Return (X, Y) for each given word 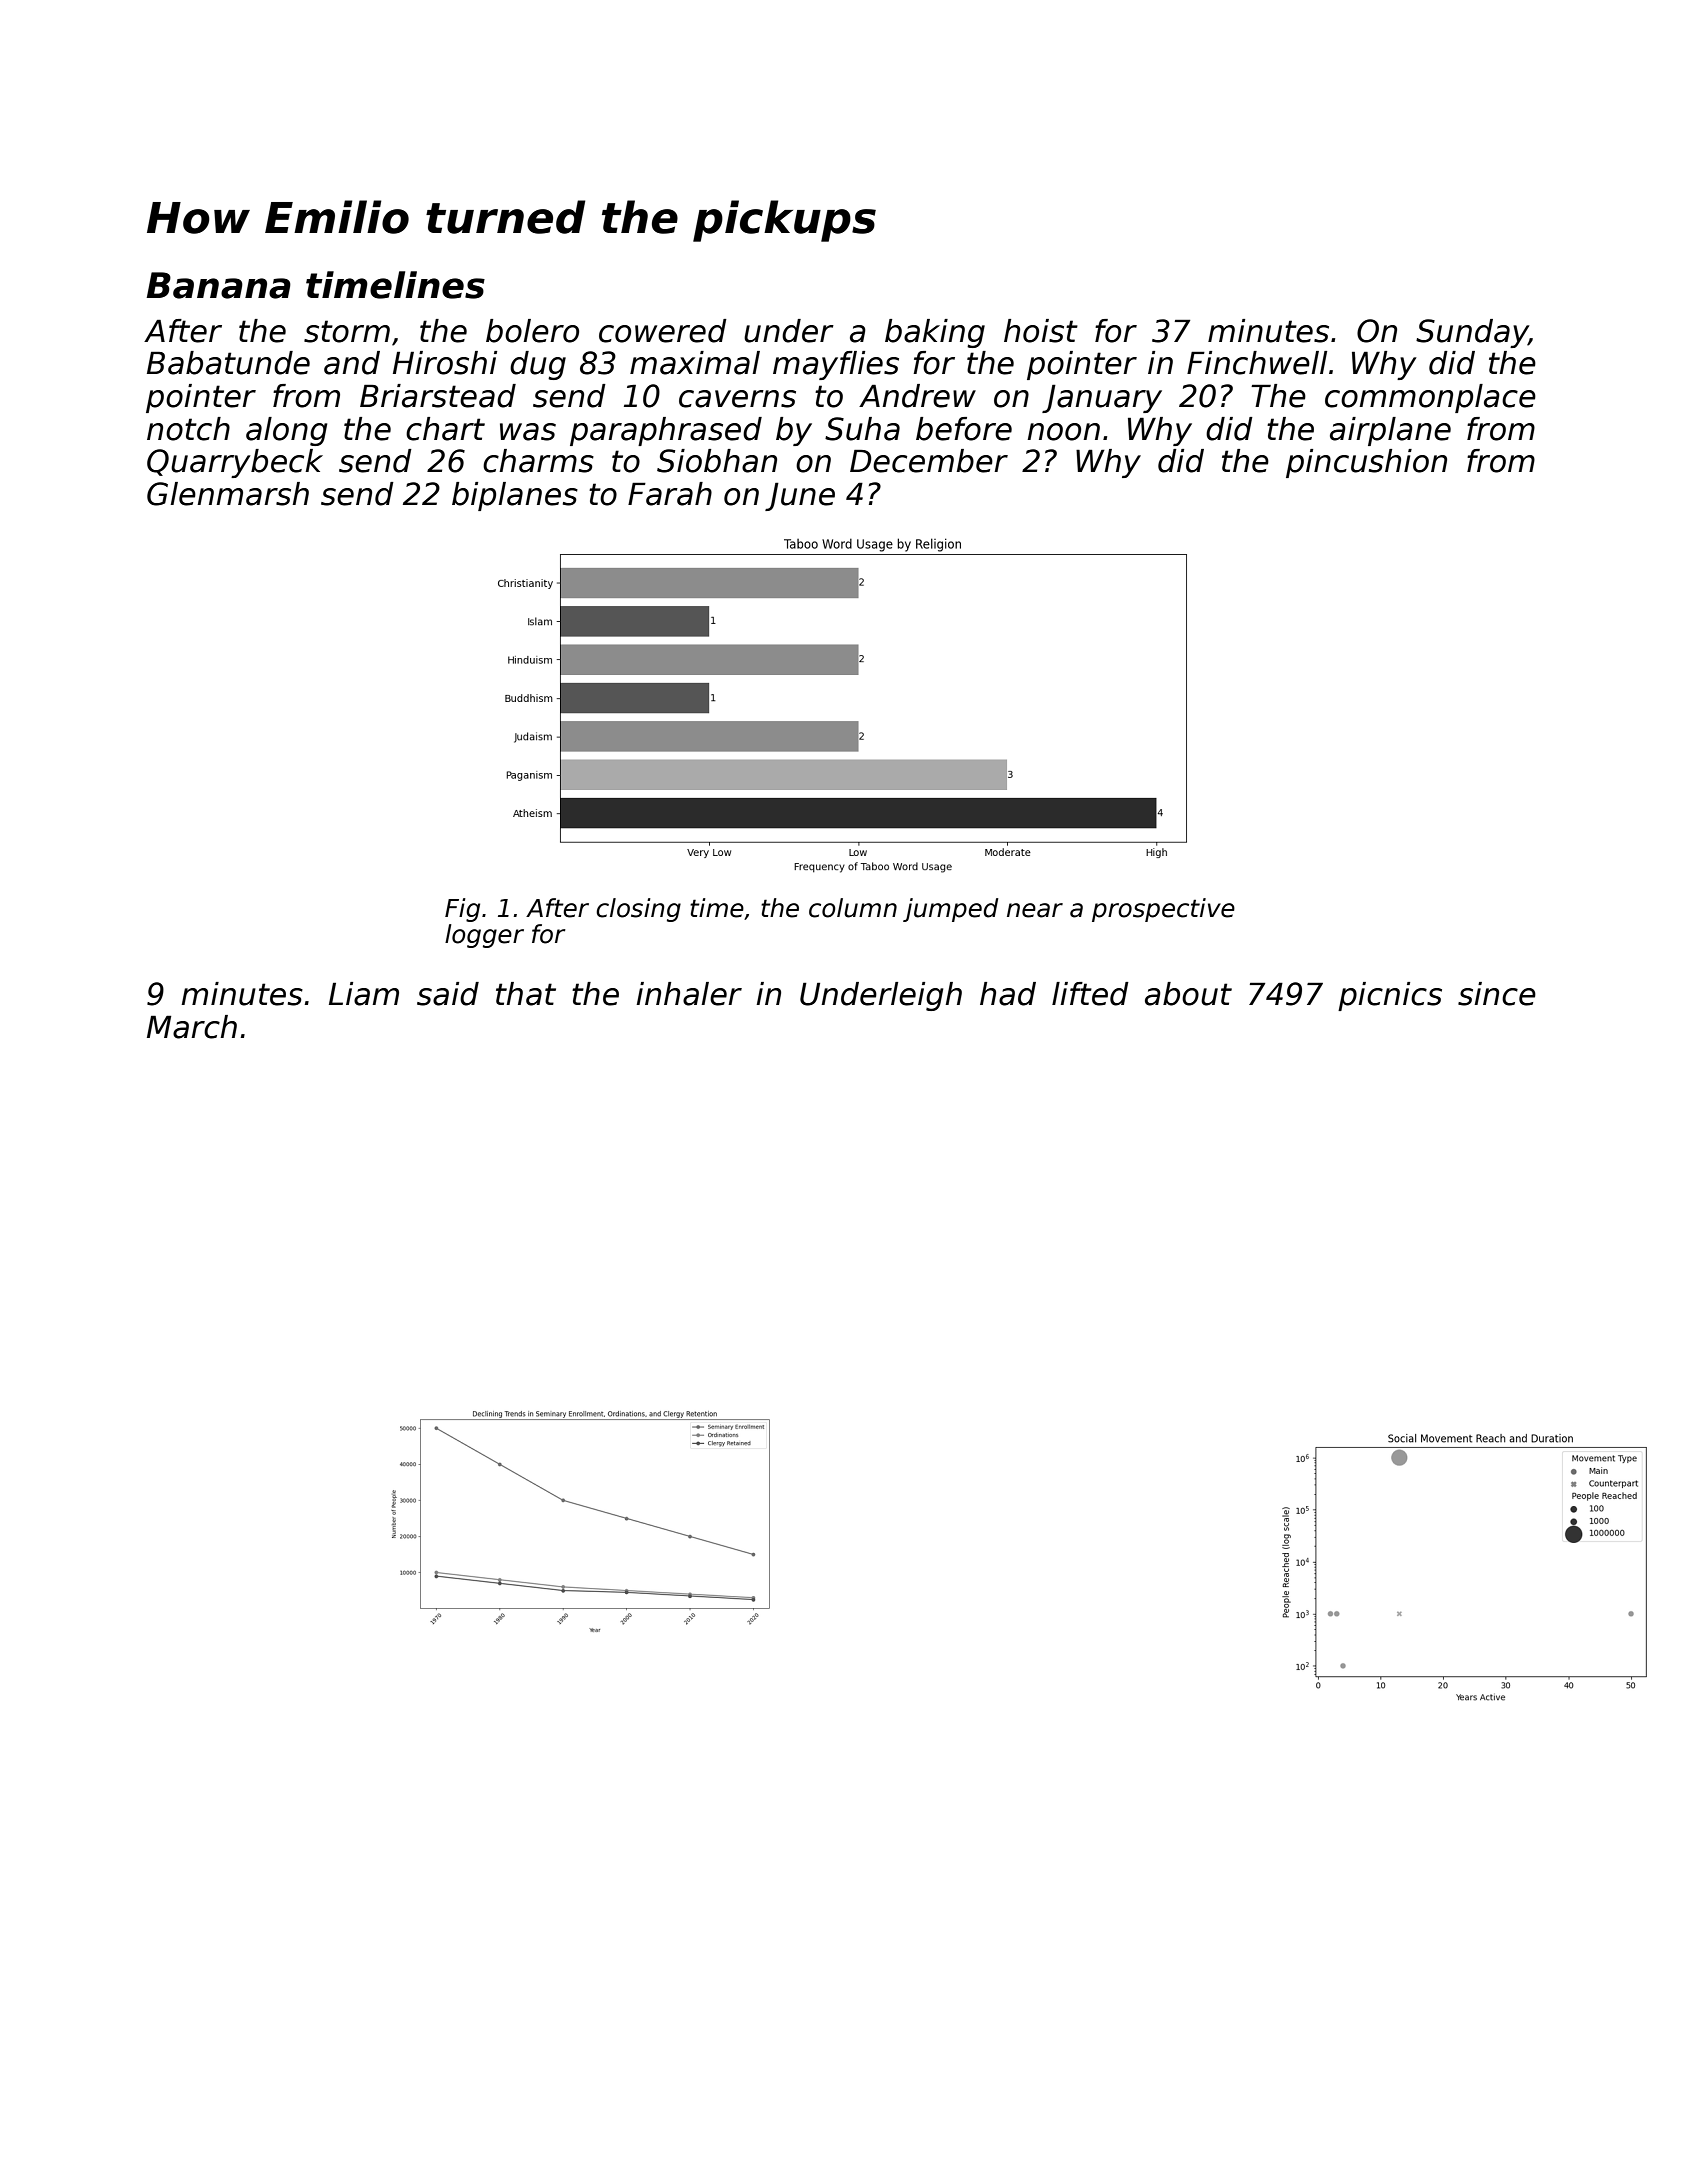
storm (347, 331)
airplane (1390, 431)
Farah (670, 494)
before (964, 429)
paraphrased (666, 431)
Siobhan (717, 461)
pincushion (1366, 463)
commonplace (1430, 398)
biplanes (515, 496)
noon (1063, 432)
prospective (1163, 910)
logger (484, 936)
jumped (950, 910)
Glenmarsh (228, 494)
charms (538, 461)
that (526, 994)
